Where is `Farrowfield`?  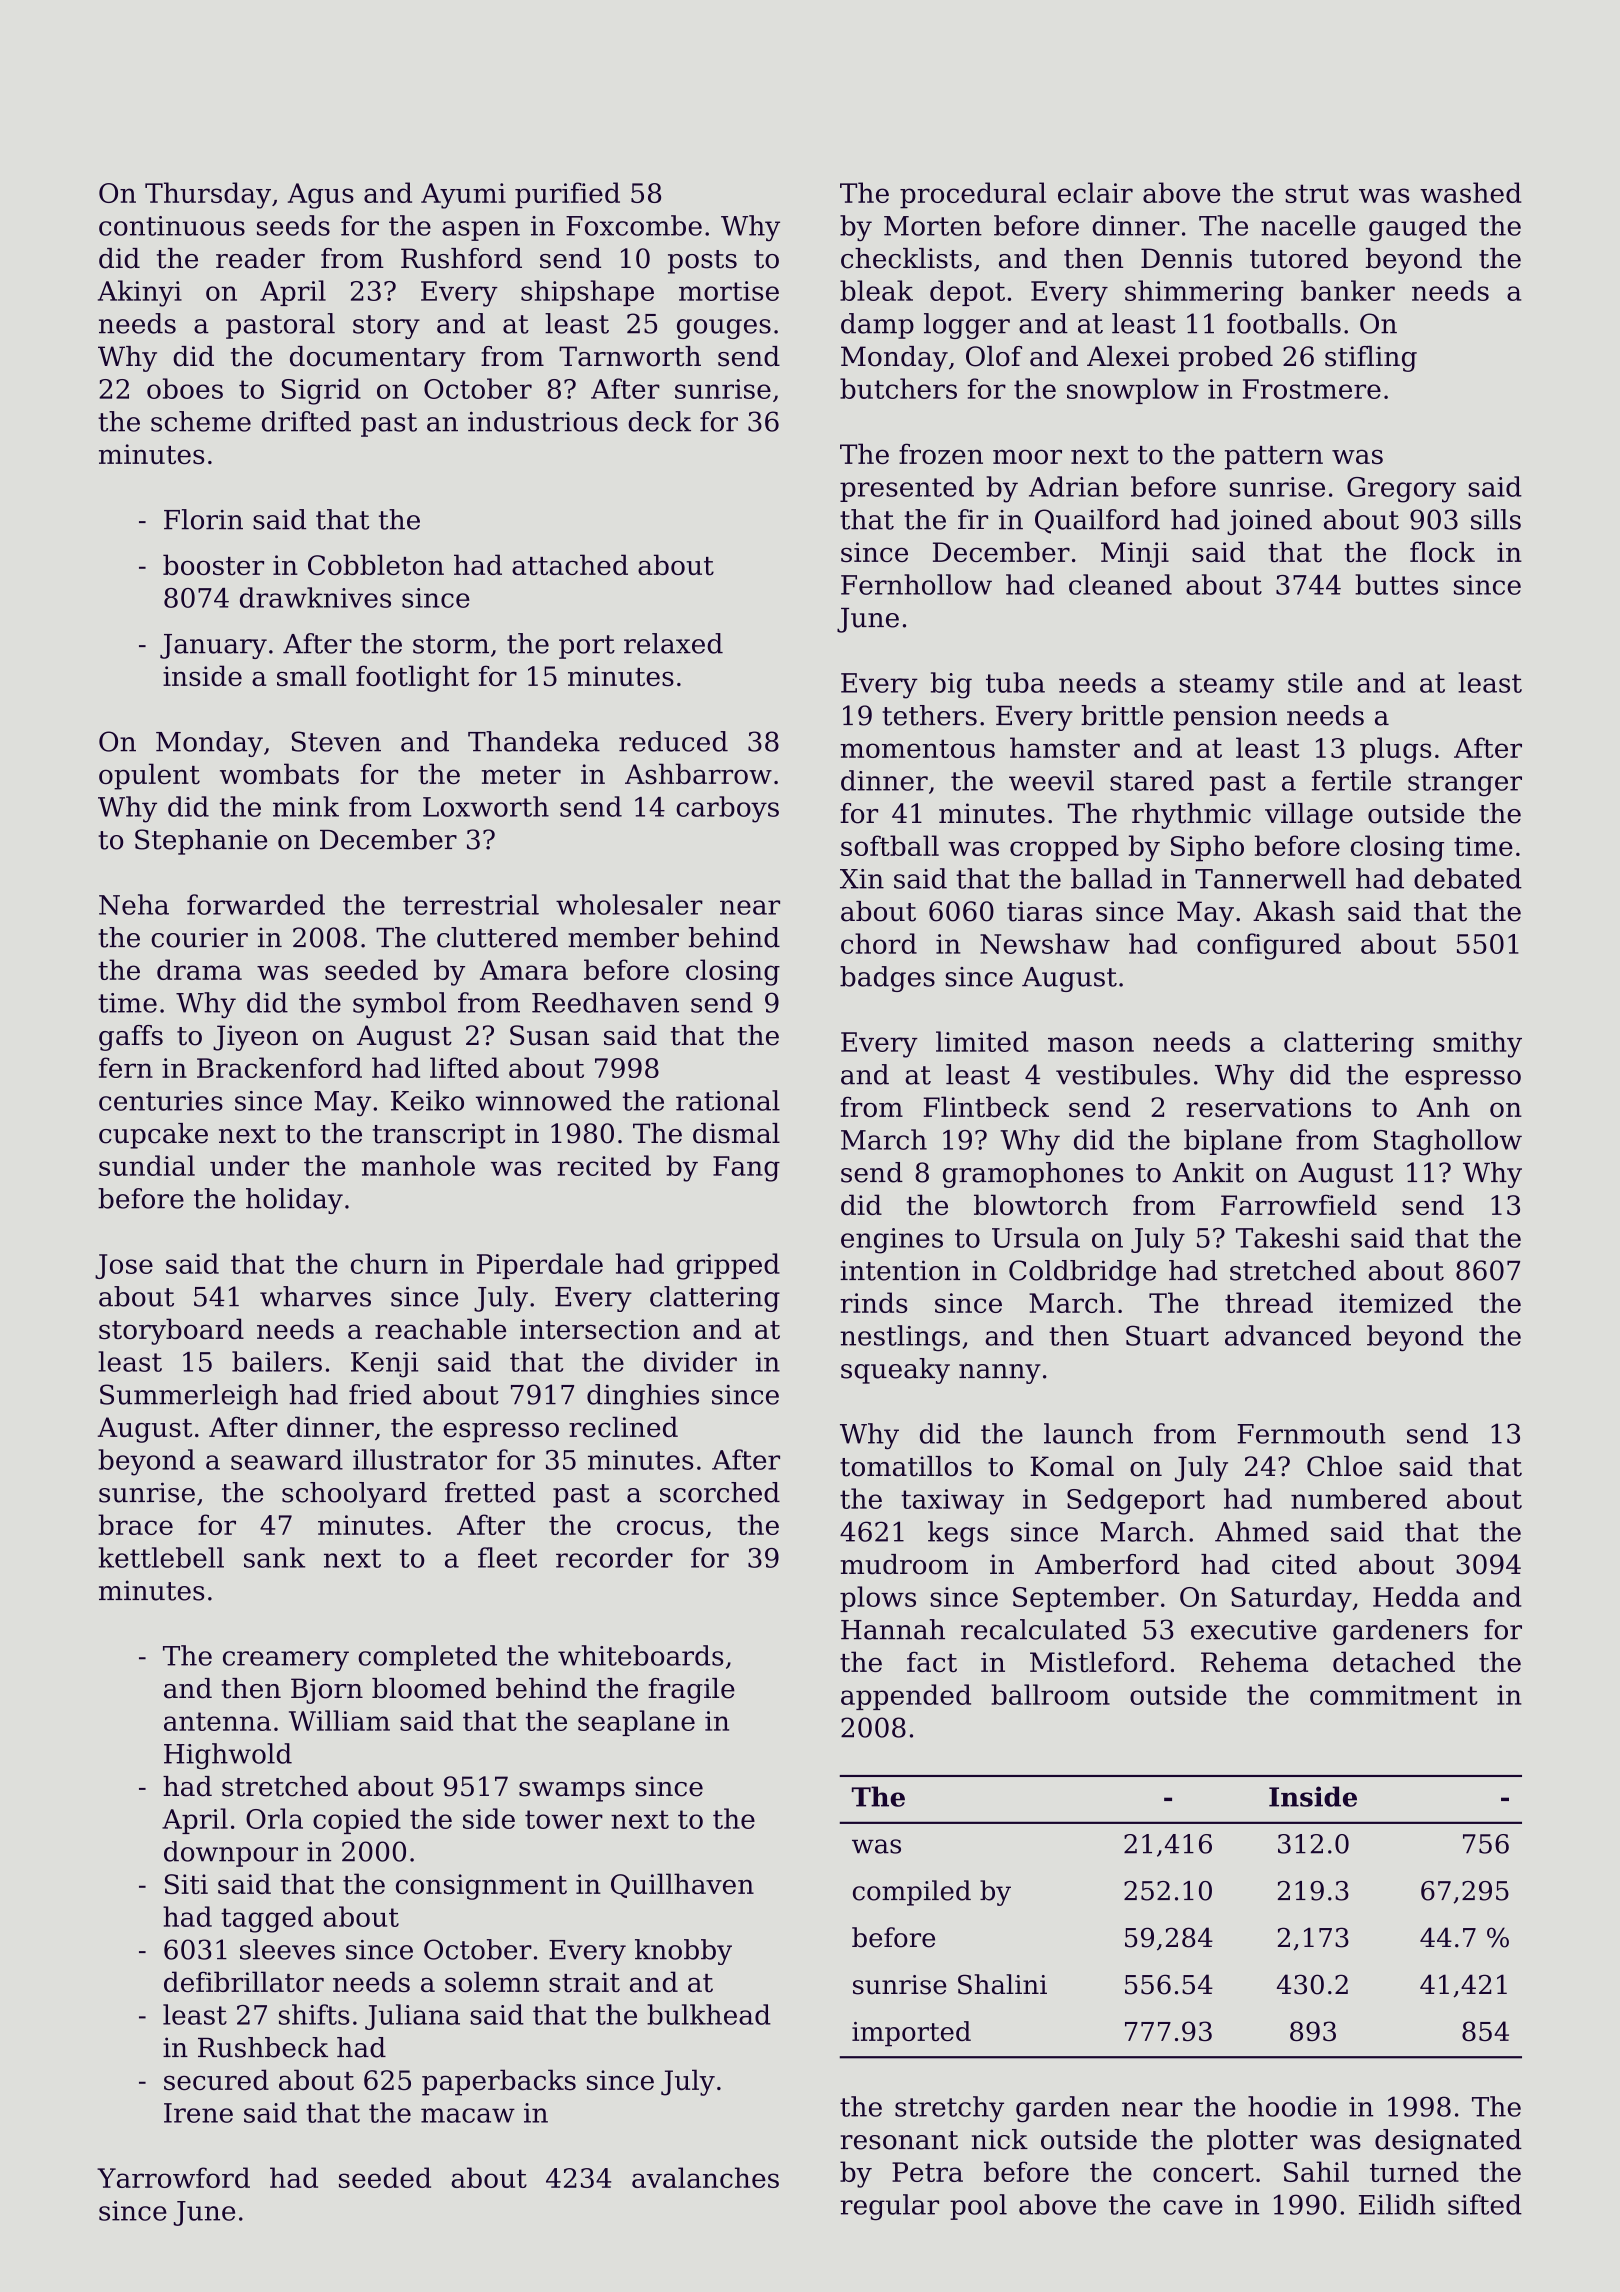 Farrowfield is located at coordinates (1299, 1204).
